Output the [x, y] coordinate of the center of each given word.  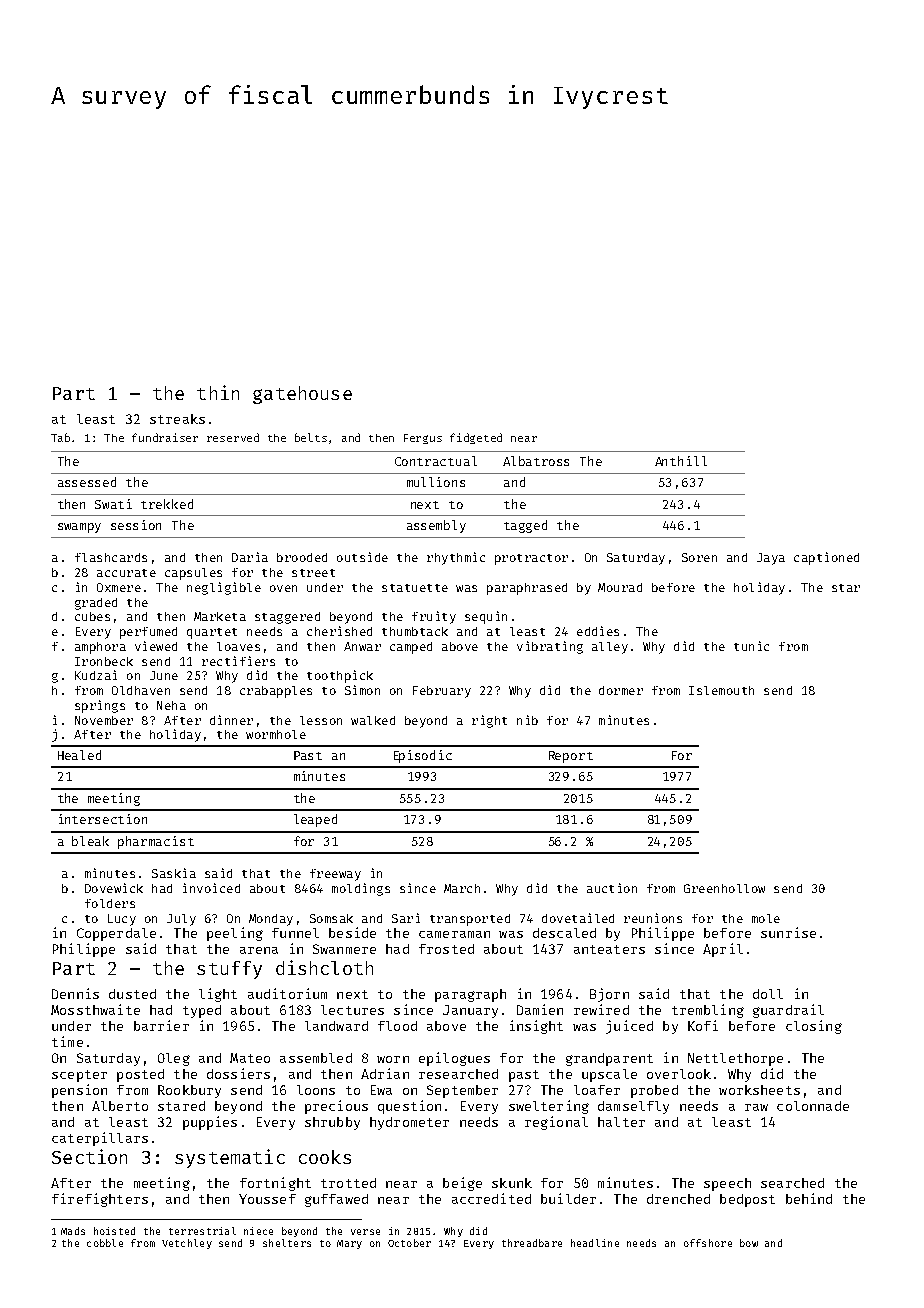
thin [218, 392]
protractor [531, 559]
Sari [406, 918]
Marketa [220, 616]
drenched [678, 1199]
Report [571, 757]
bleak [90, 841]
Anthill [681, 461]
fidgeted [476, 438]
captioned [826, 558]
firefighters [100, 1200]
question [409, 1107]
